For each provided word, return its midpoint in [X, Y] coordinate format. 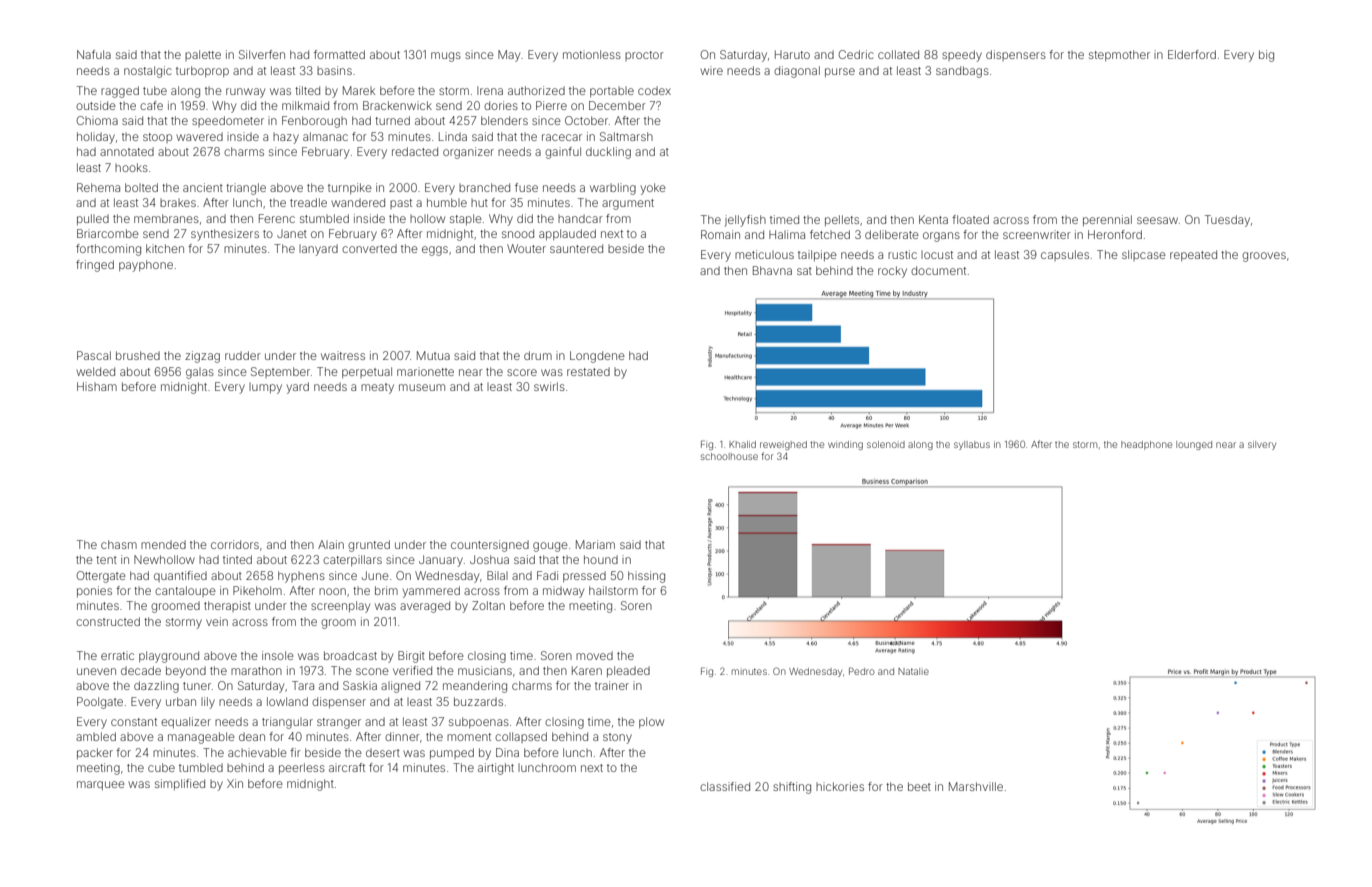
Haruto [792, 54]
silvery [1262, 445]
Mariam [595, 544]
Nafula [94, 54]
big [1266, 56]
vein [217, 621]
